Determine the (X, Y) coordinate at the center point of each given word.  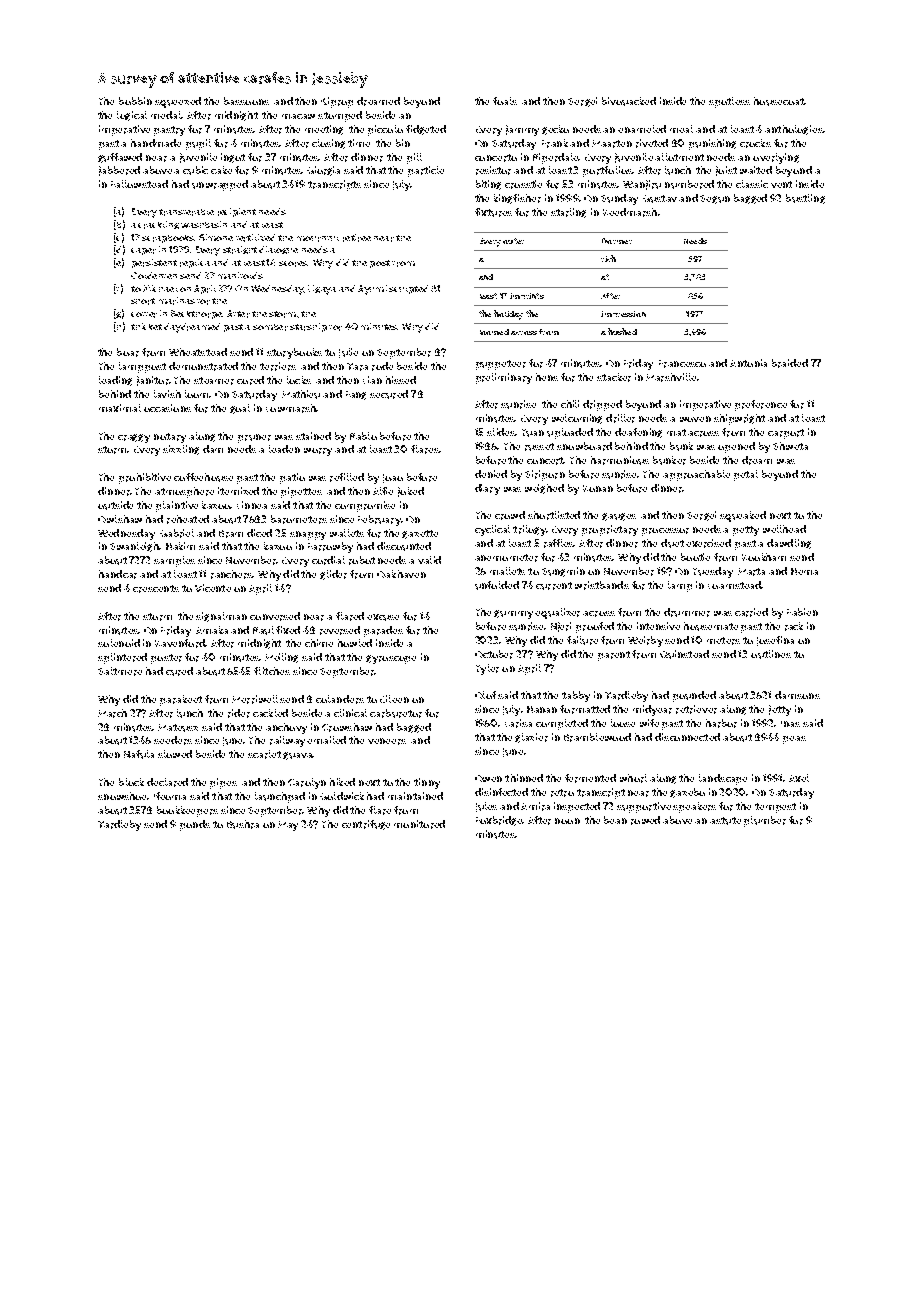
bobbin (135, 101)
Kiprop (337, 102)
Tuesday (713, 572)
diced (259, 533)
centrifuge (366, 825)
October (494, 654)
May (288, 826)
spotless (729, 102)
